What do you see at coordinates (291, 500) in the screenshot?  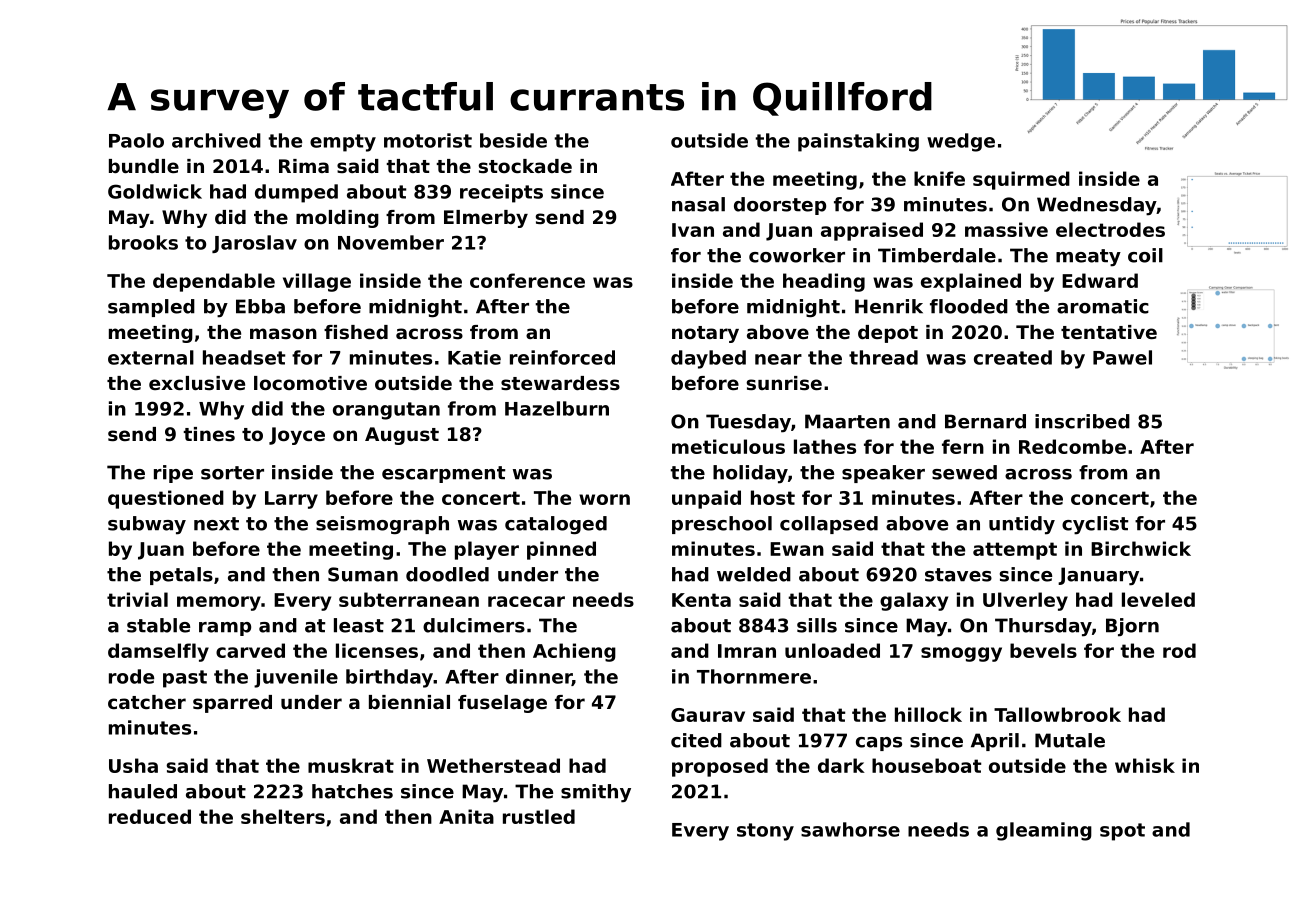 I see `Larry` at bounding box center [291, 500].
